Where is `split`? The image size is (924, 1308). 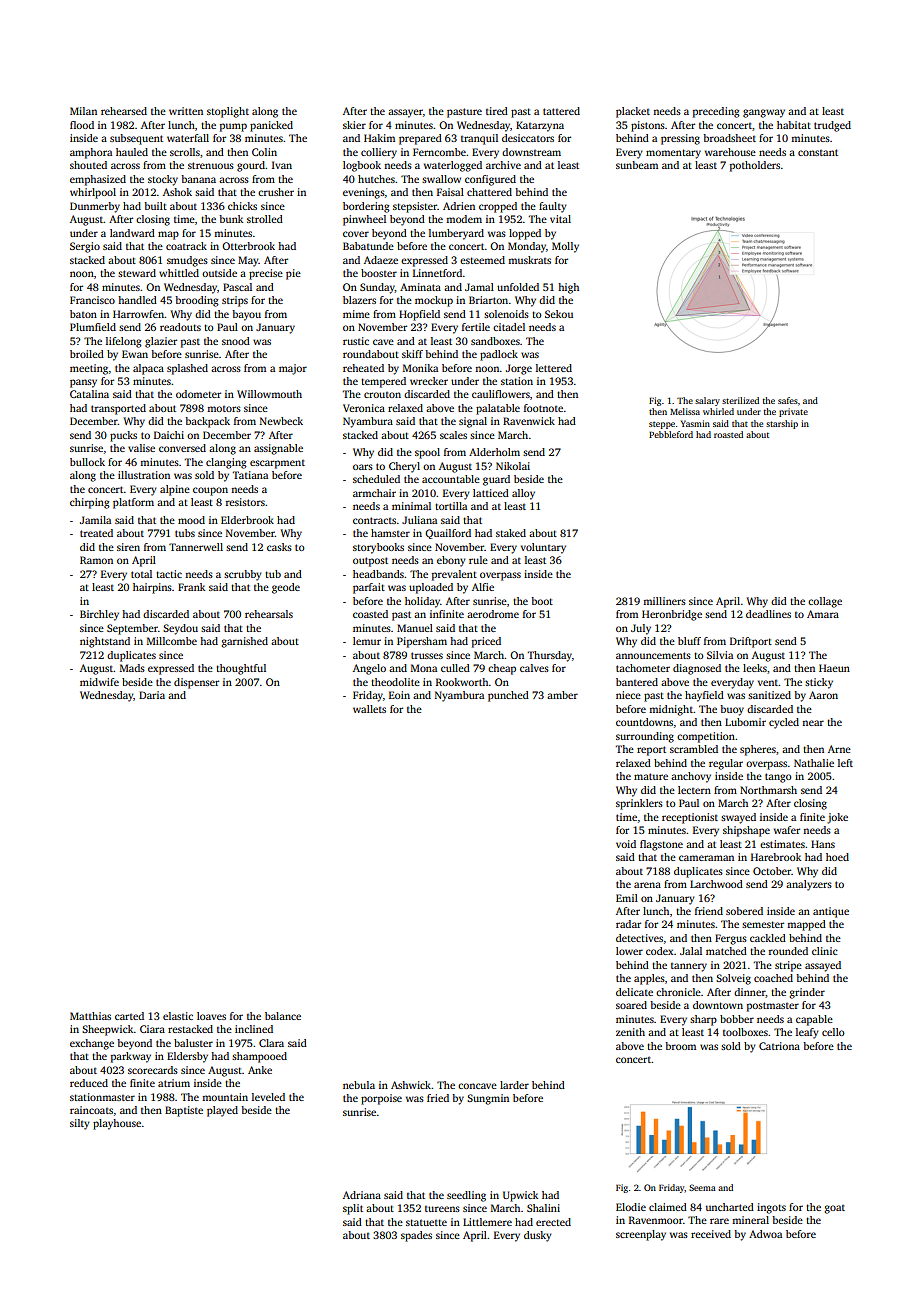
split is located at coordinates (353, 1209).
